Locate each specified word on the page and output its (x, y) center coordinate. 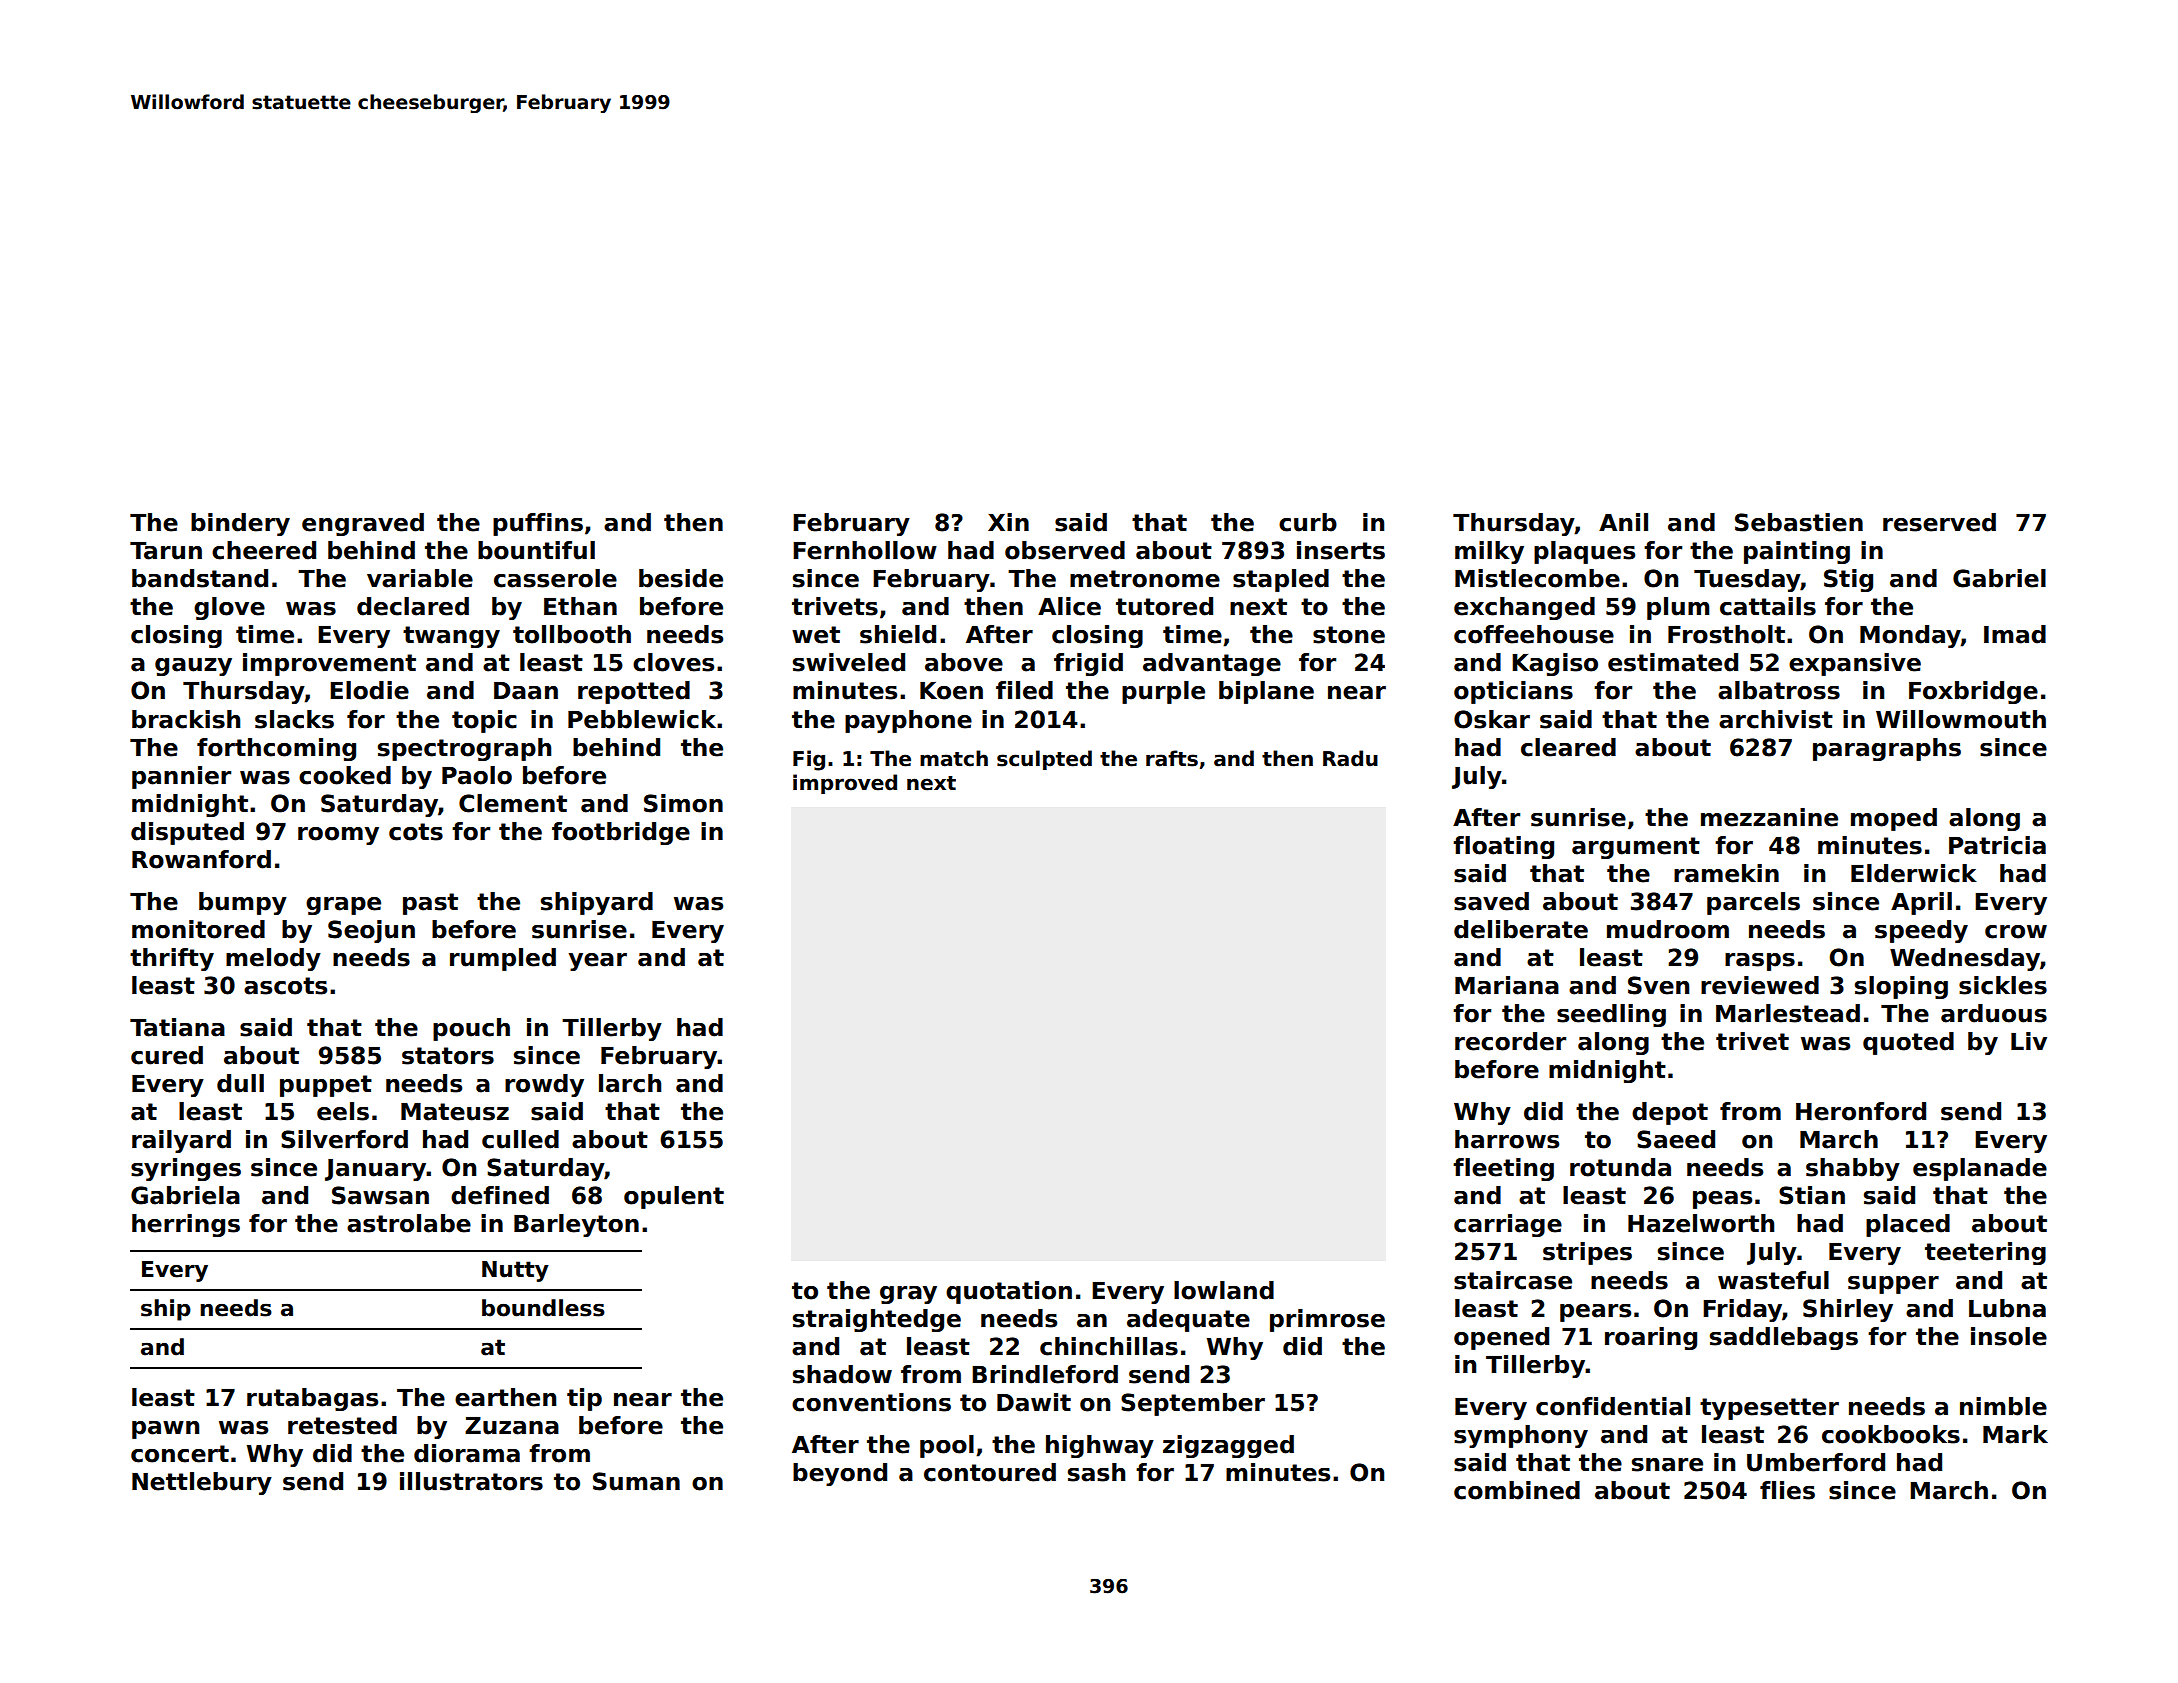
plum (1678, 608)
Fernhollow (865, 550)
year (598, 962)
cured (167, 1055)
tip (584, 1399)
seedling (1611, 1015)
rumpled (503, 959)
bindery (240, 524)
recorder (1510, 1041)
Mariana (1507, 985)
